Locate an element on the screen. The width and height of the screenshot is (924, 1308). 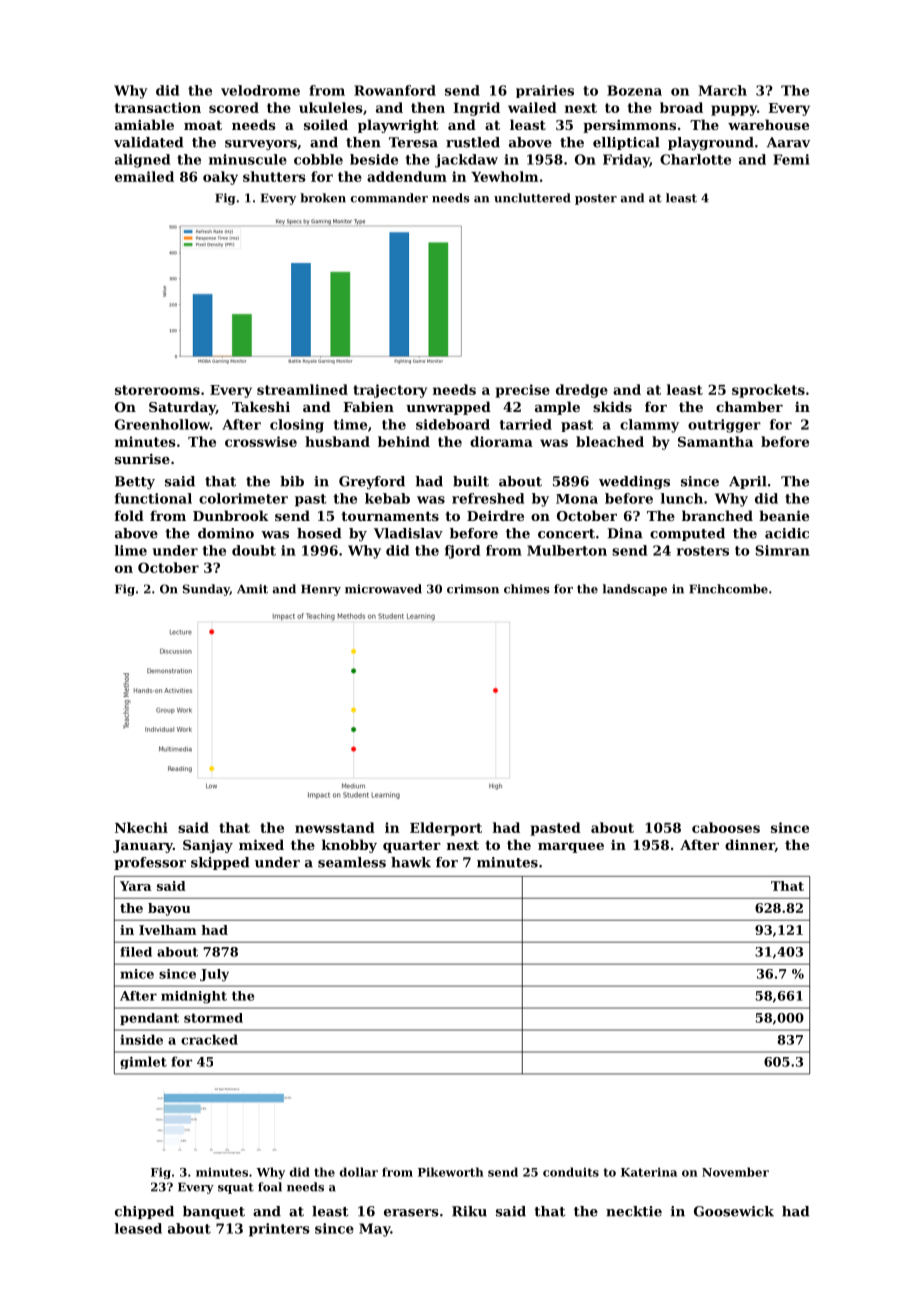
Finchcombe is located at coordinates (728, 589).
